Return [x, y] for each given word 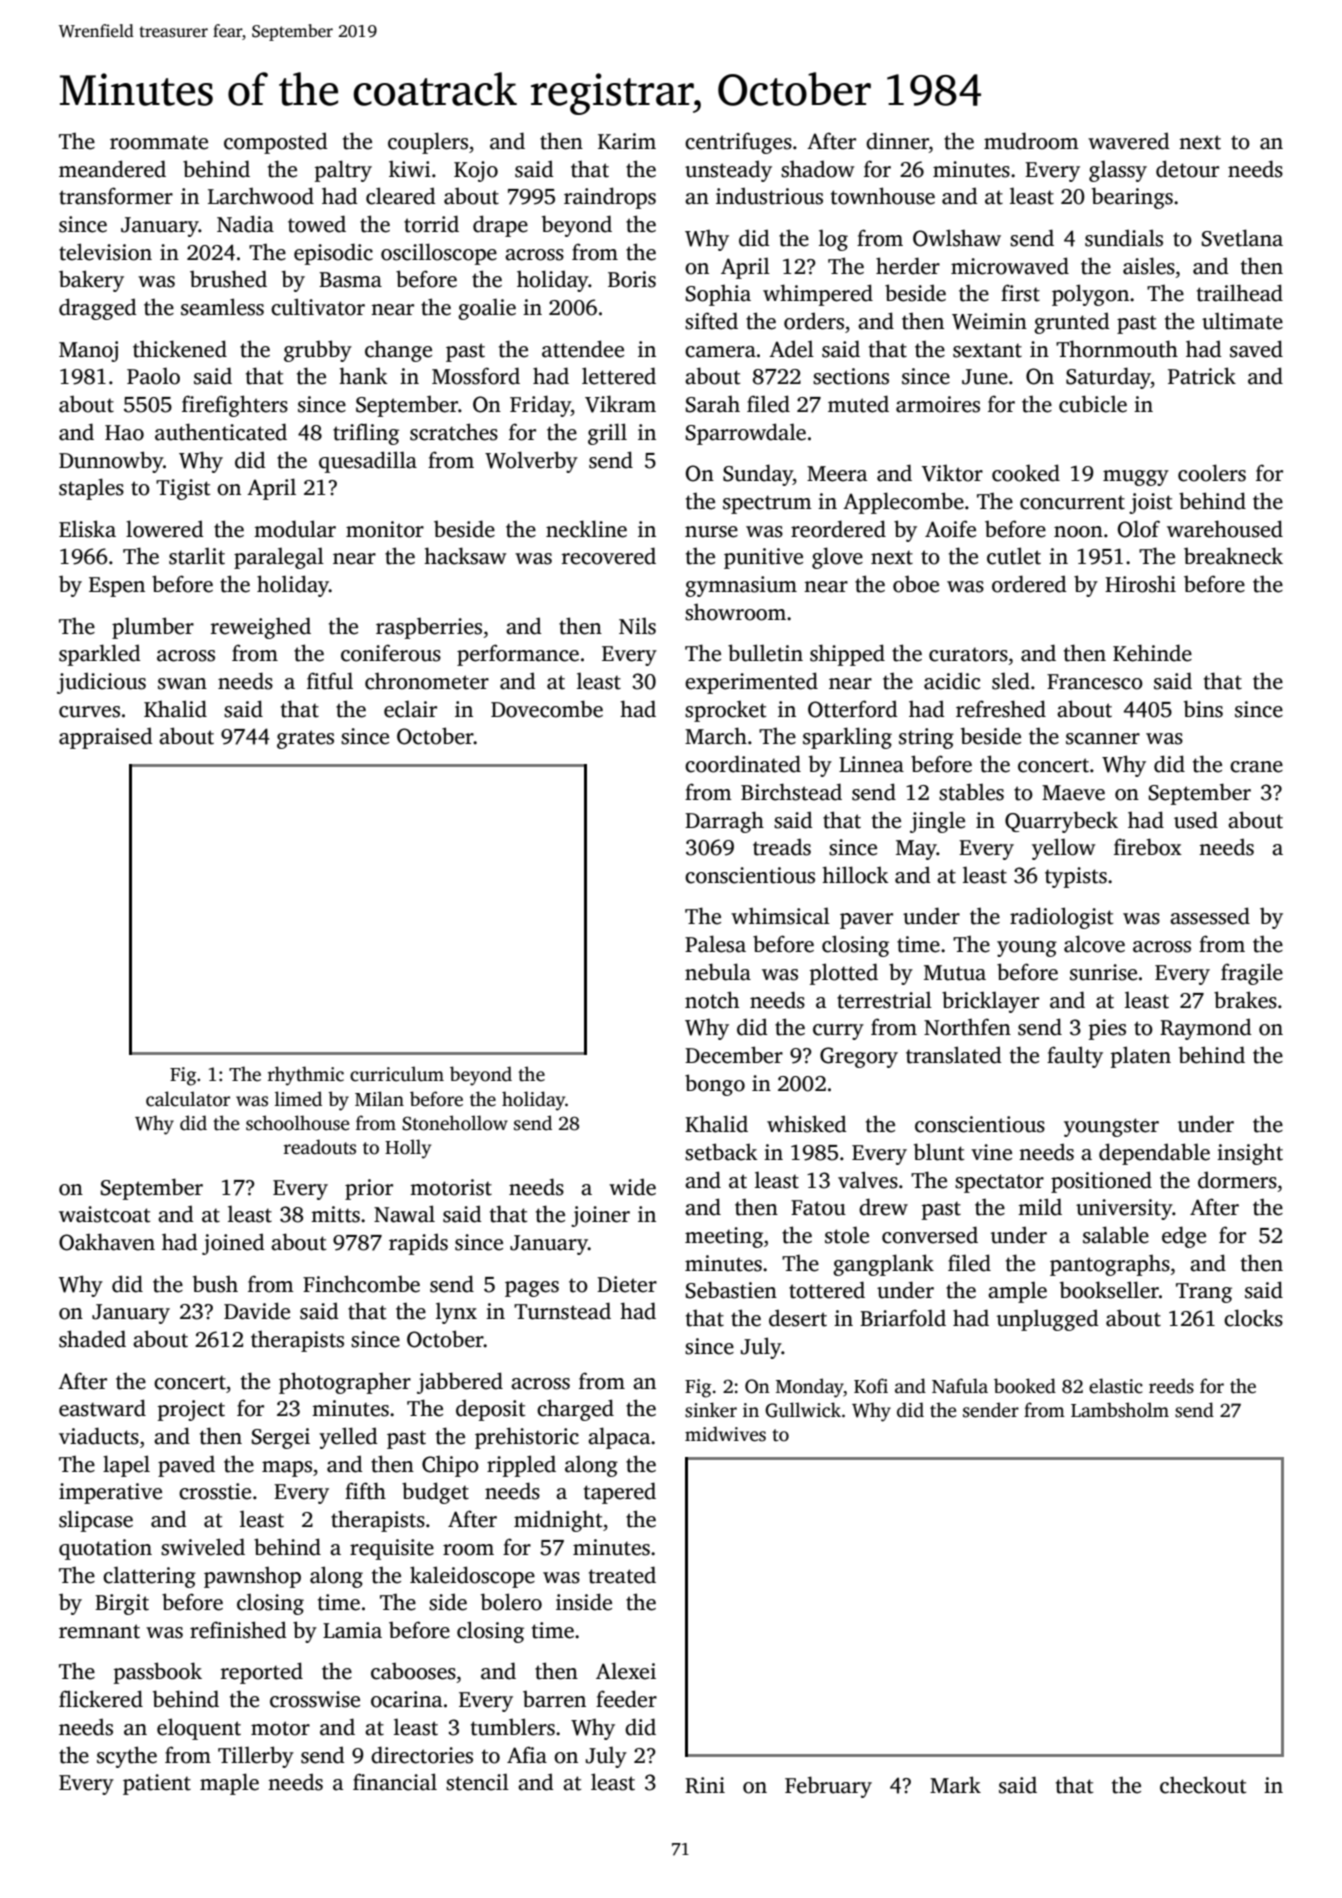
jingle [937, 822]
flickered [101, 1699]
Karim [627, 141]
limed [298, 1099]
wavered [1129, 141]
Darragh [724, 822]
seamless [222, 307]
